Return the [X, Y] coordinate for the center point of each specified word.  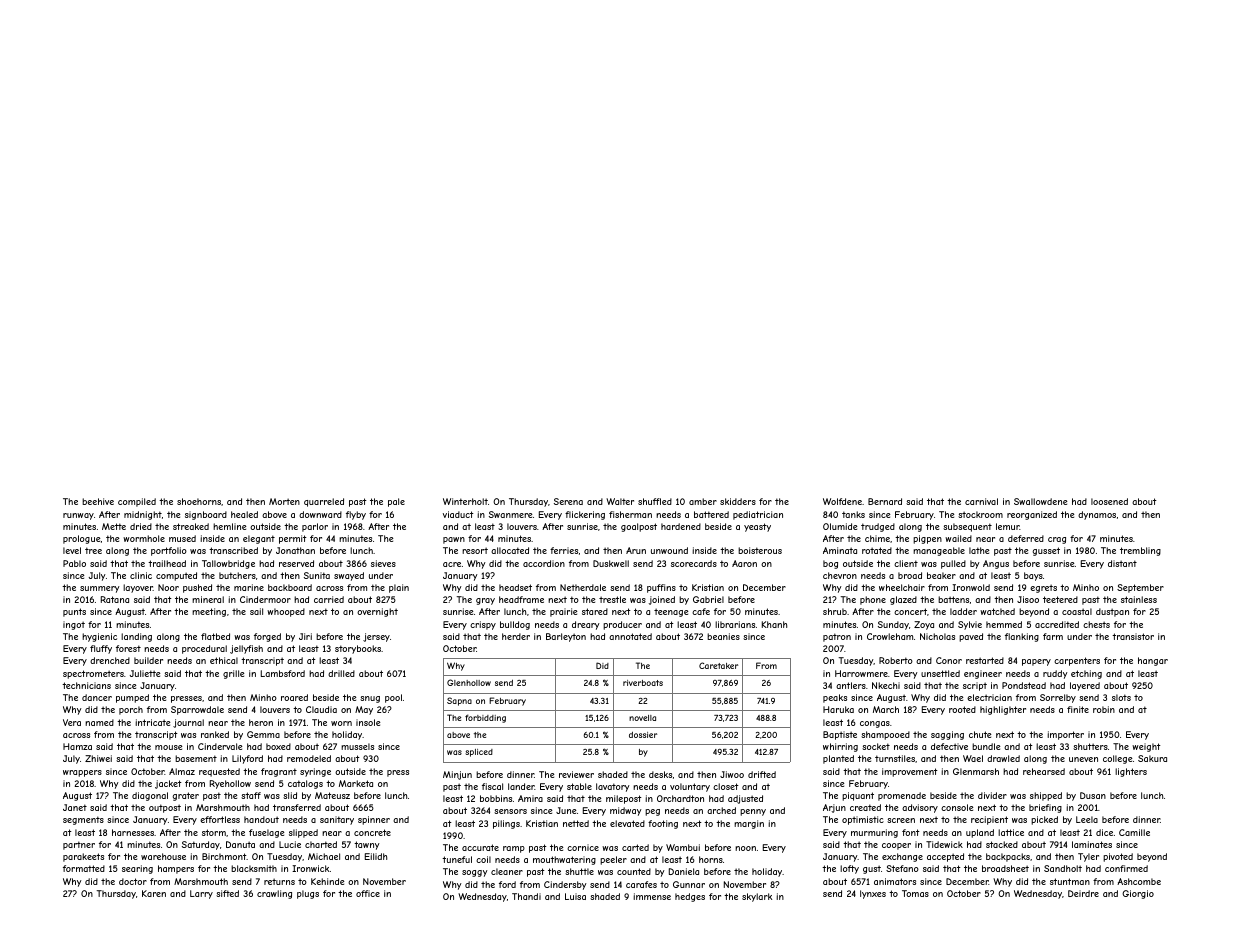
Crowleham [890, 636]
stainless [1139, 599]
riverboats [643, 683]
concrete [372, 832]
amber [703, 501]
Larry [201, 894]
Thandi [526, 896]
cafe [701, 611]
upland [980, 833]
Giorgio [1138, 894]
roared [294, 697]
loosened [1109, 501]
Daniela [684, 871]
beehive [98, 501]
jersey [376, 637]
